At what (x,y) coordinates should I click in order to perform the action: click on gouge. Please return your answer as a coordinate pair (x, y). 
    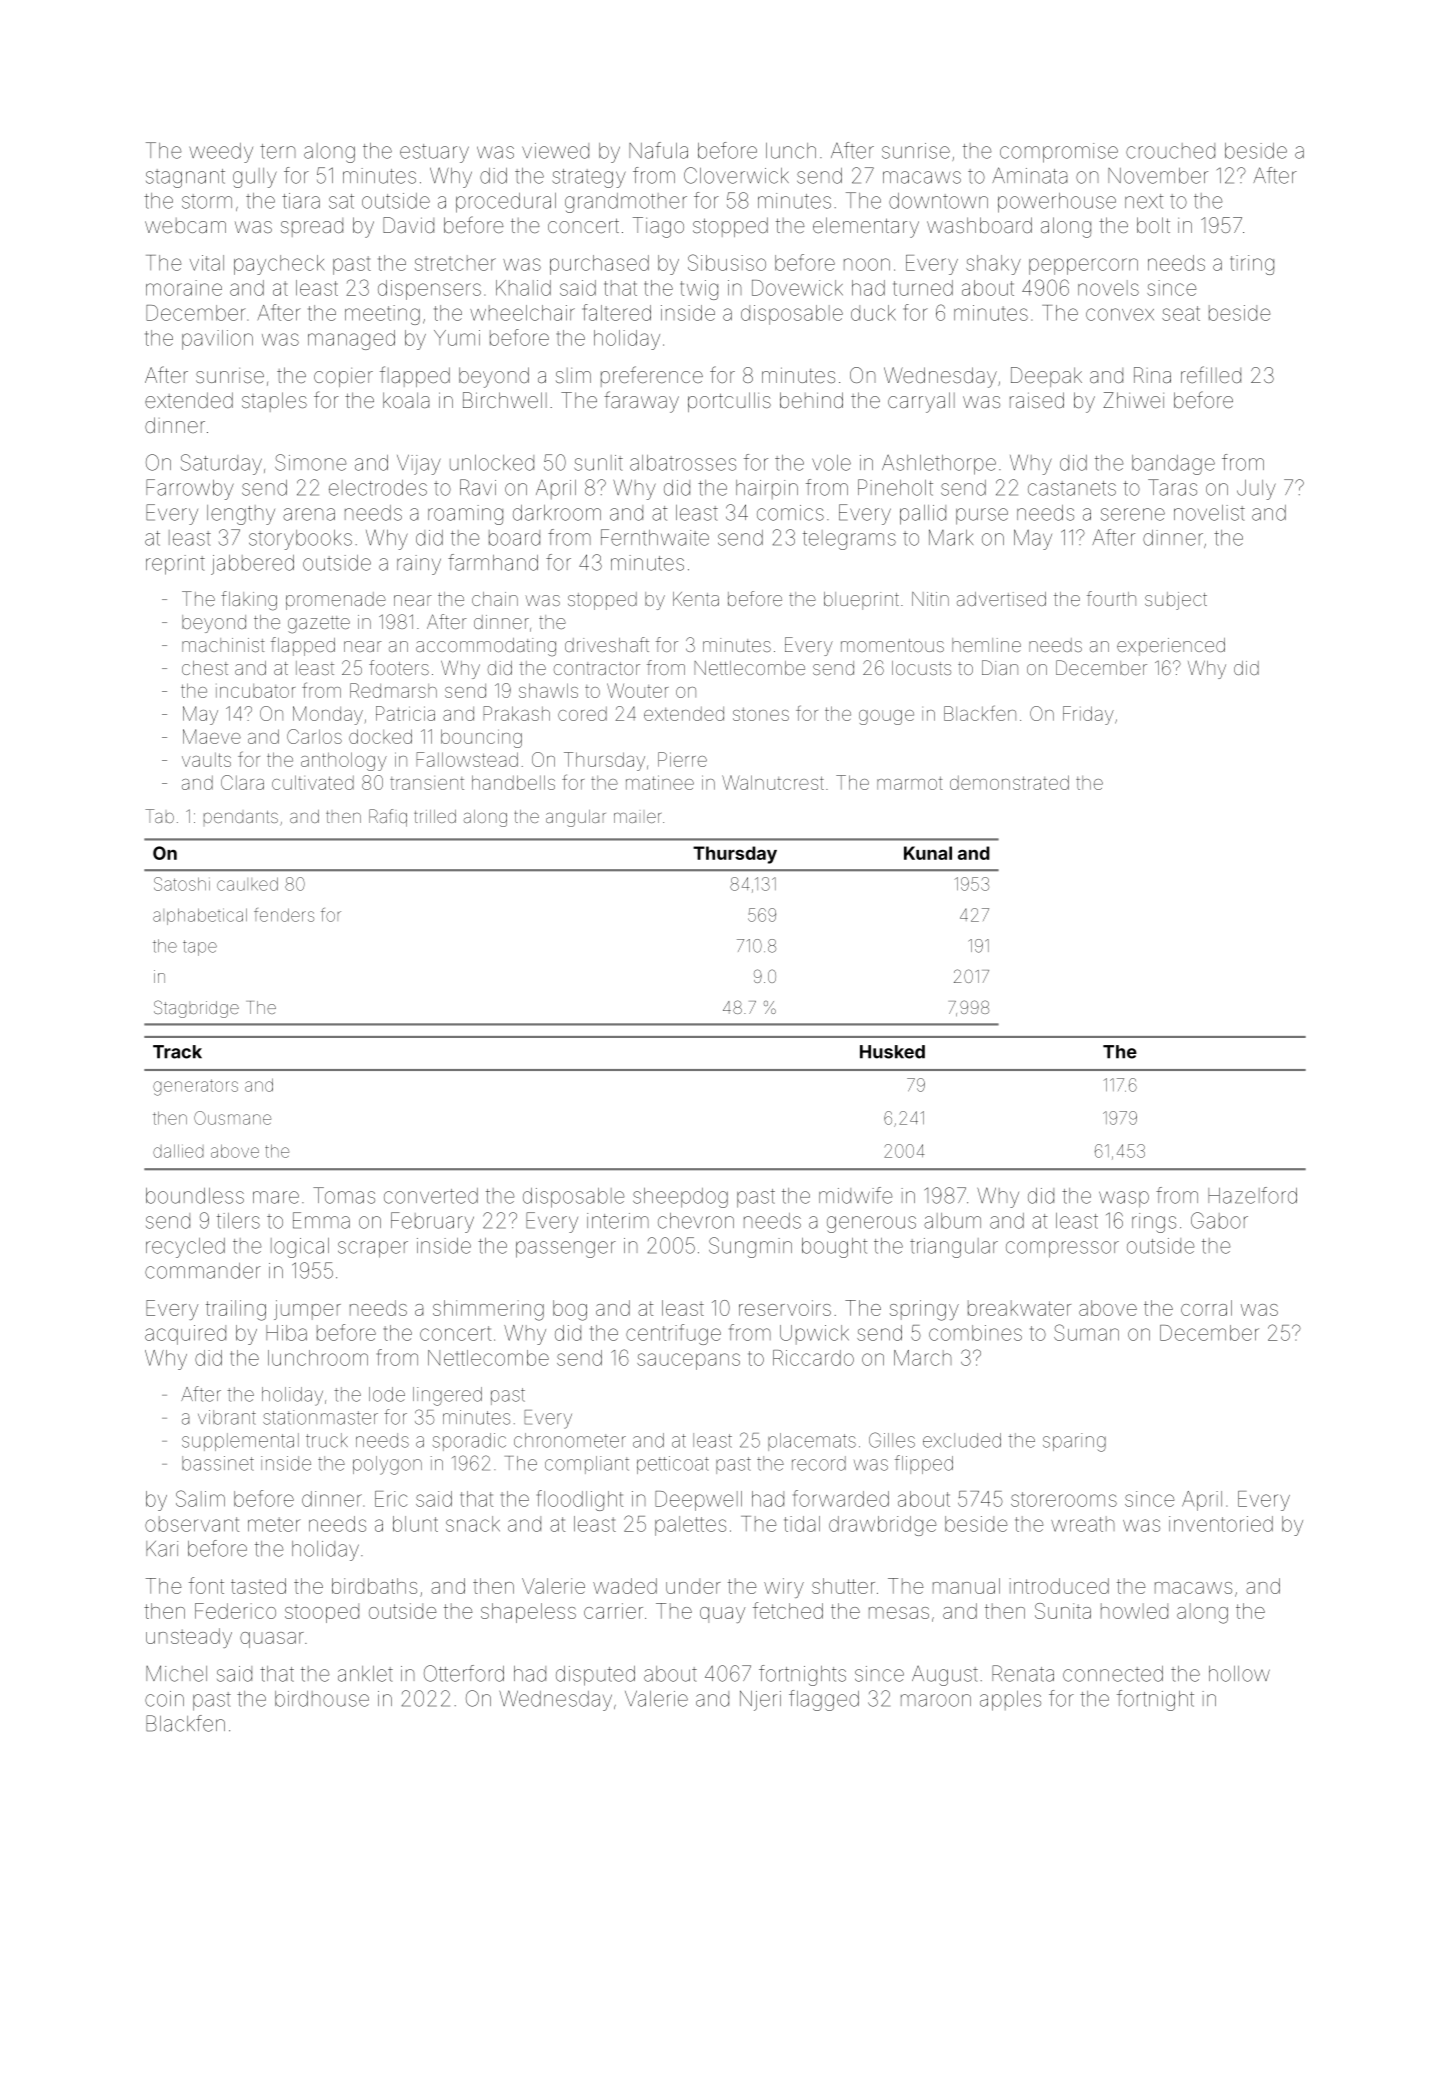
    Looking at the image, I should click on (886, 717).
